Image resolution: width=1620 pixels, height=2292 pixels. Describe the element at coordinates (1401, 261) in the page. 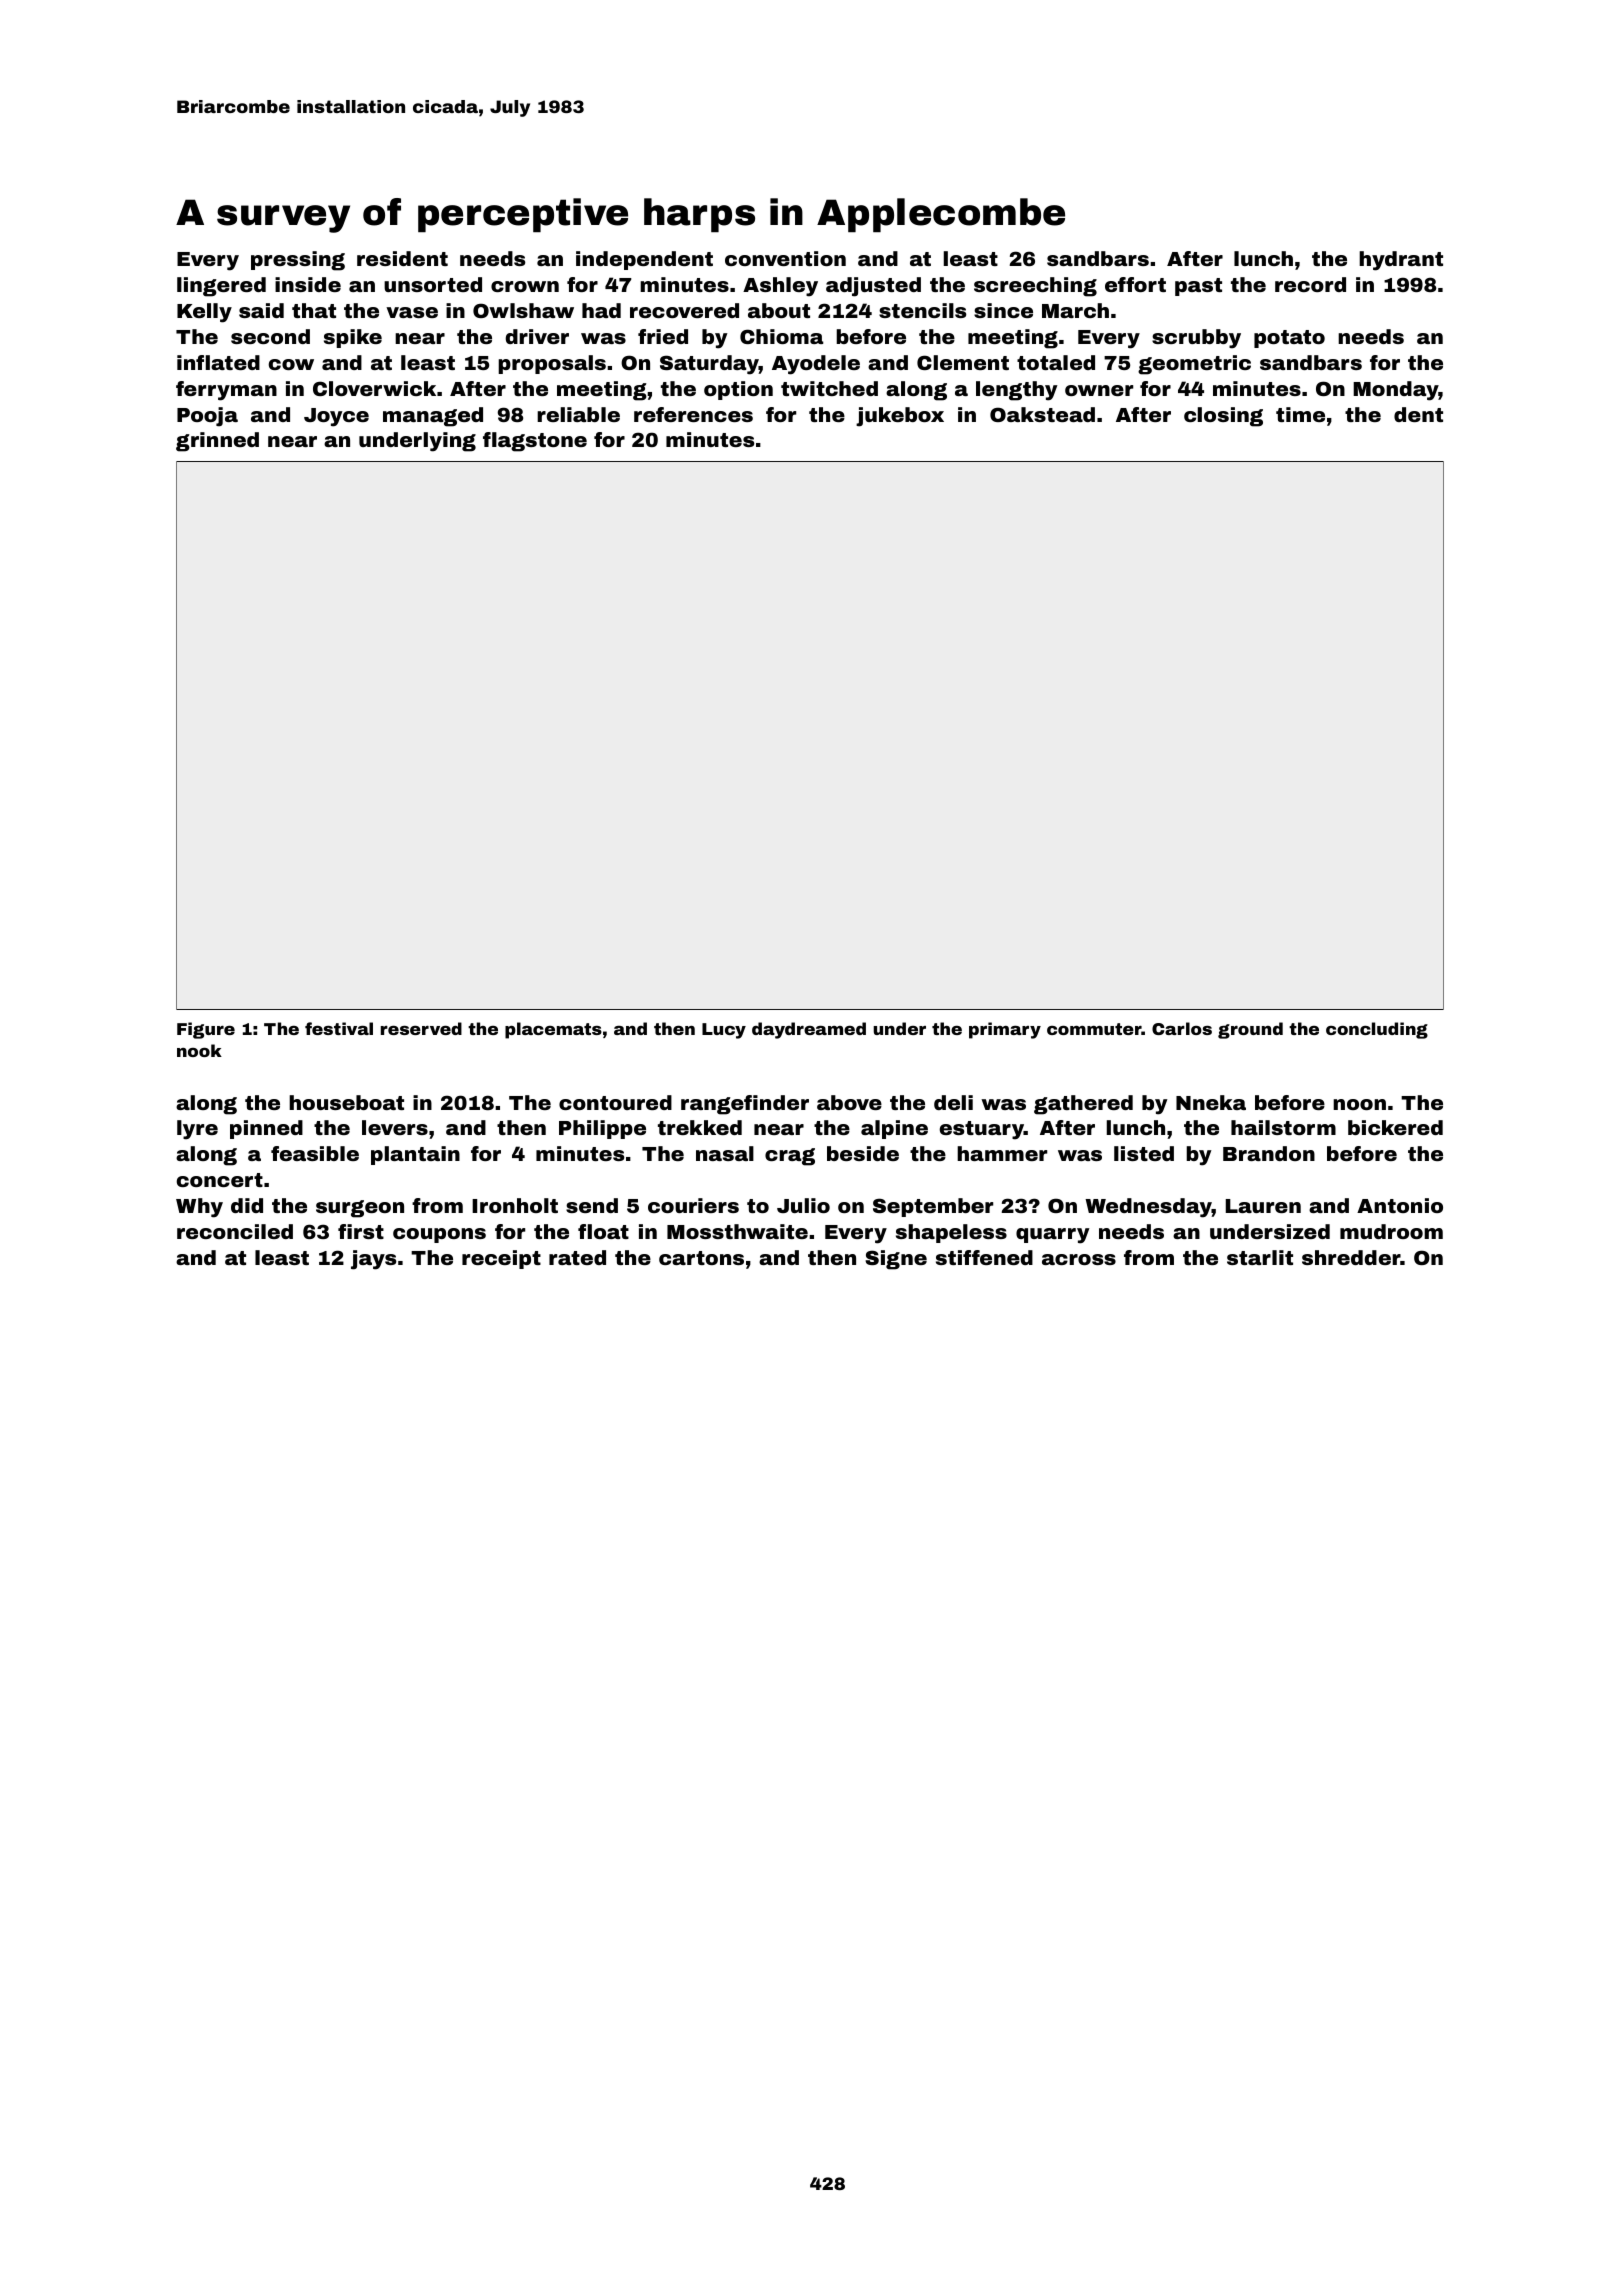

I see `hydrant` at that location.
